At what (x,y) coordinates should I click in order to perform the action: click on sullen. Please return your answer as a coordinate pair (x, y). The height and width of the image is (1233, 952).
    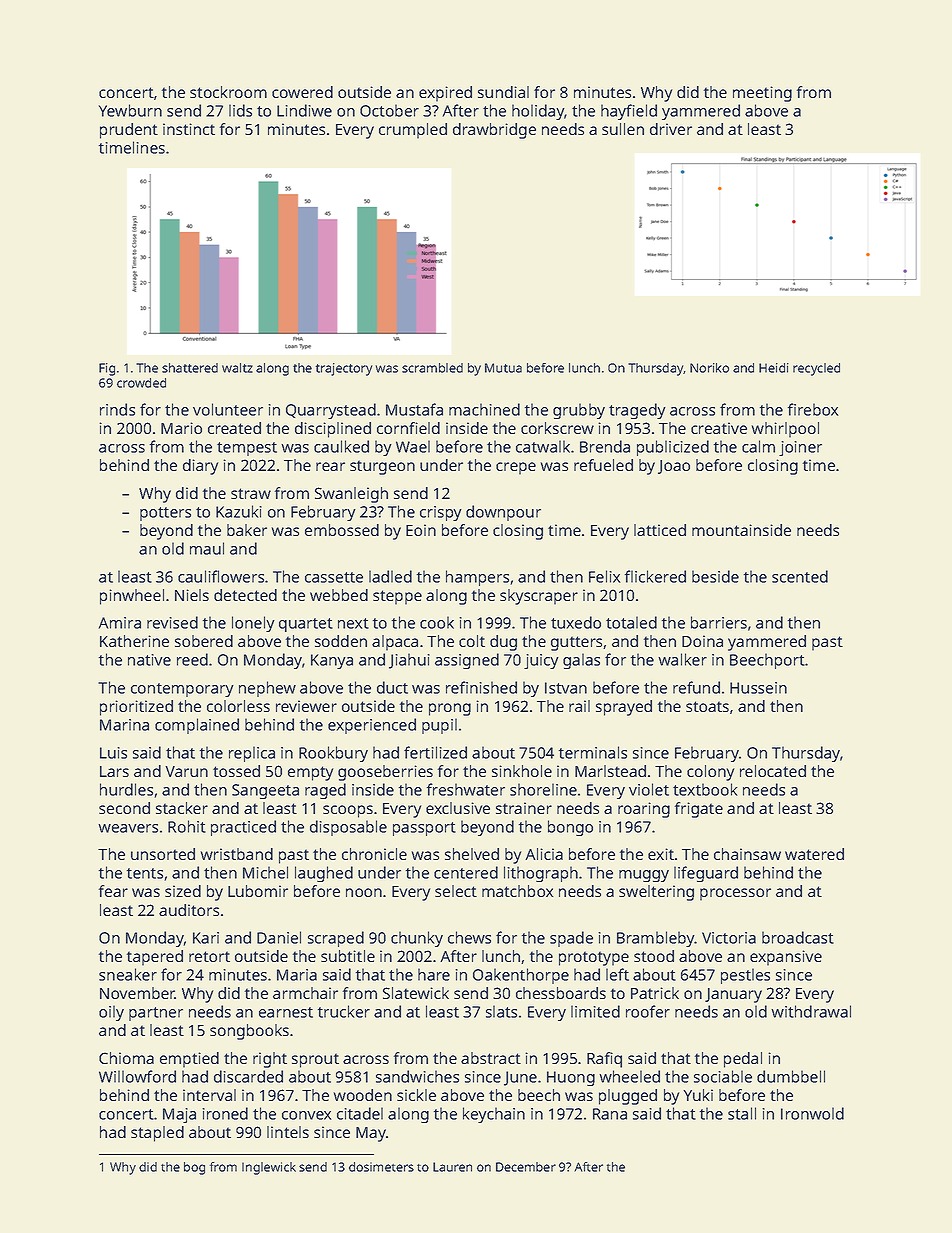
    Looking at the image, I should click on (623, 129).
